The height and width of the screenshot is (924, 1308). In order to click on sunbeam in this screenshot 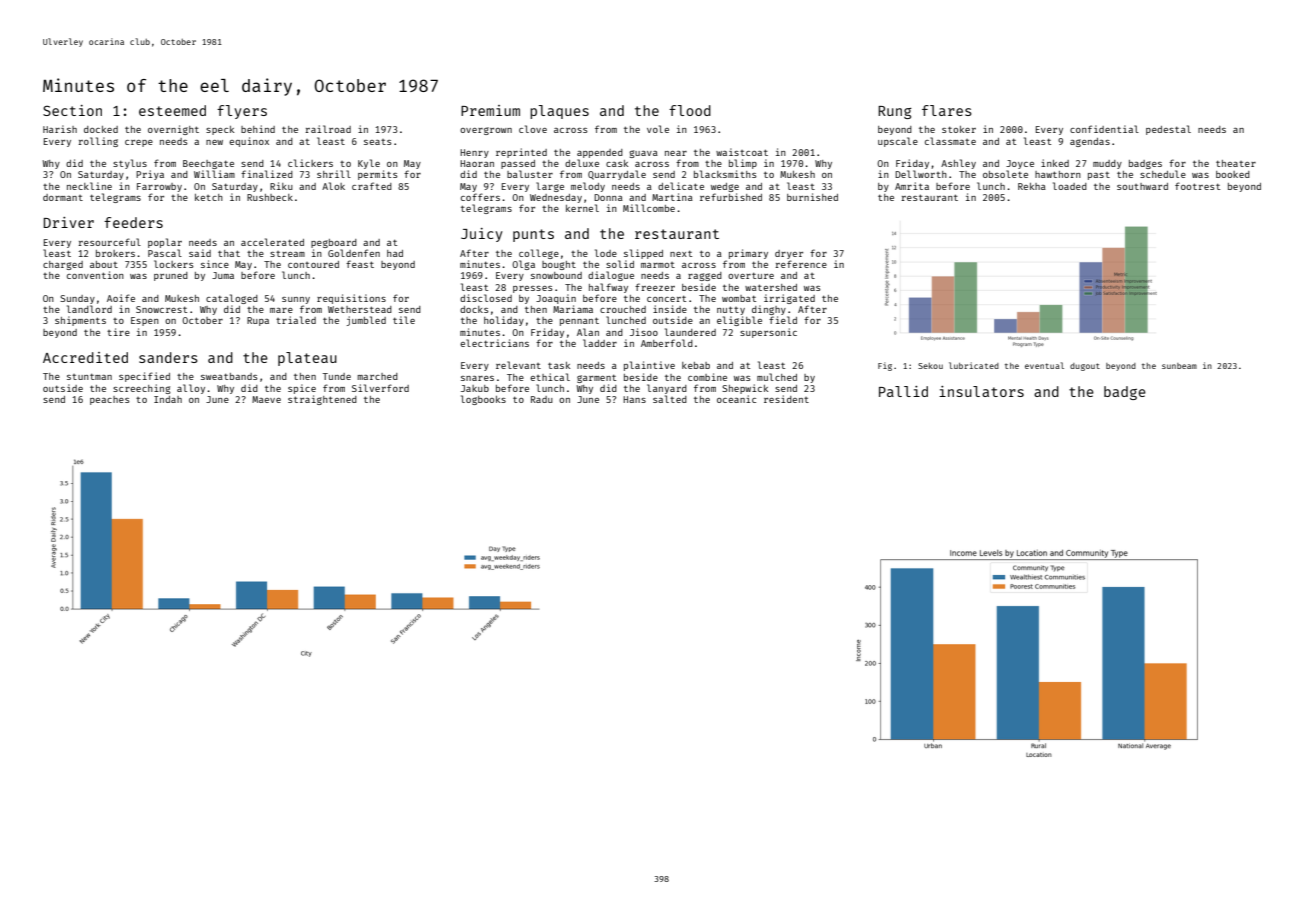, I will do `click(1179, 366)`.
